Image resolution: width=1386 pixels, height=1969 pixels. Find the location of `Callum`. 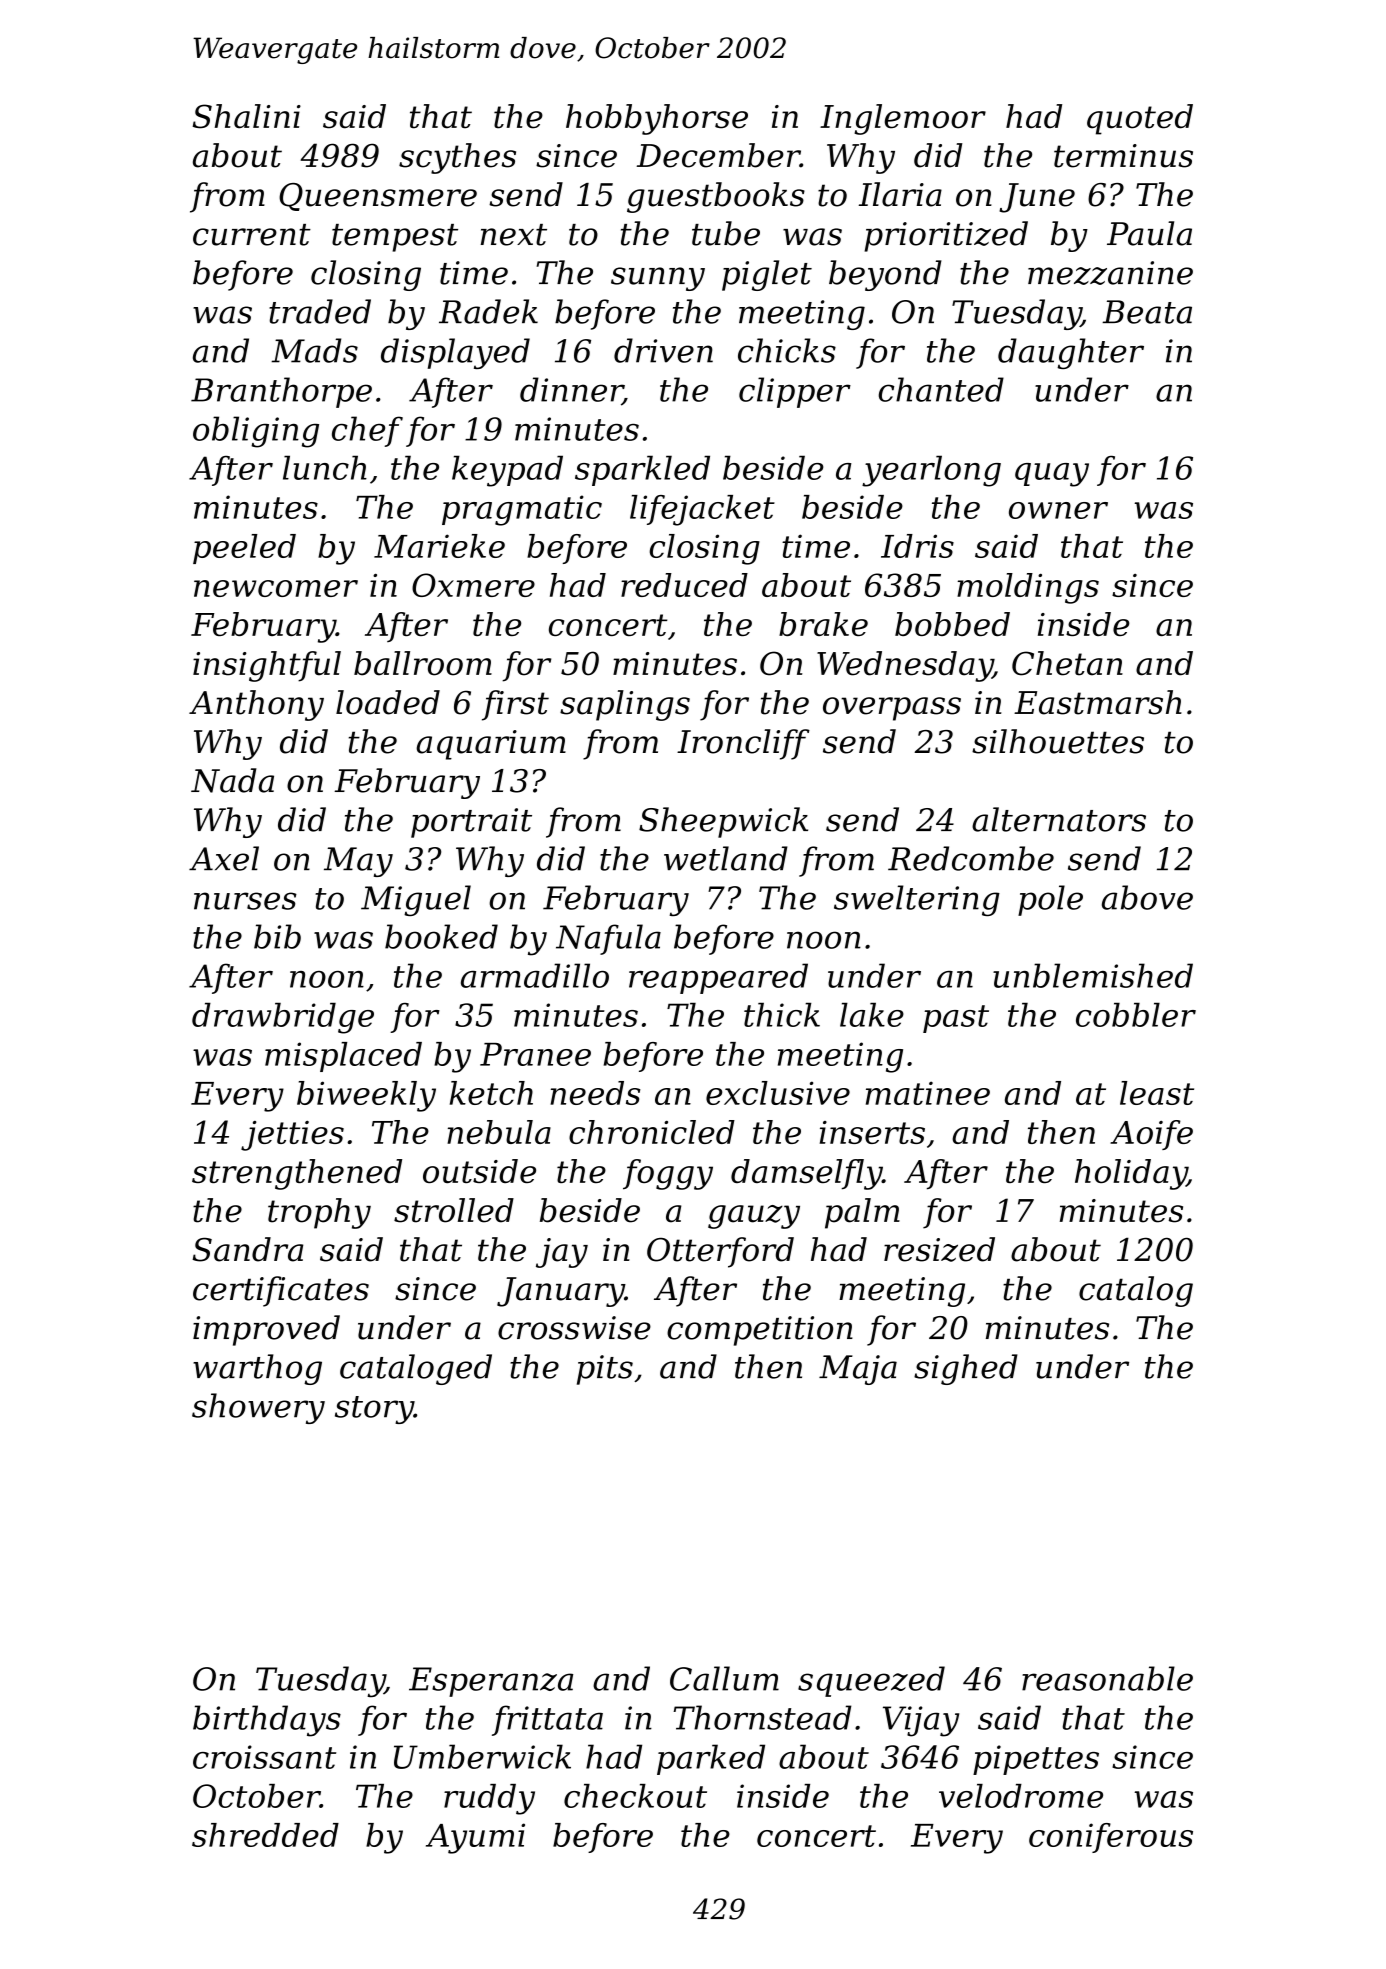

Callum is located at coordinates (724, 1678).
